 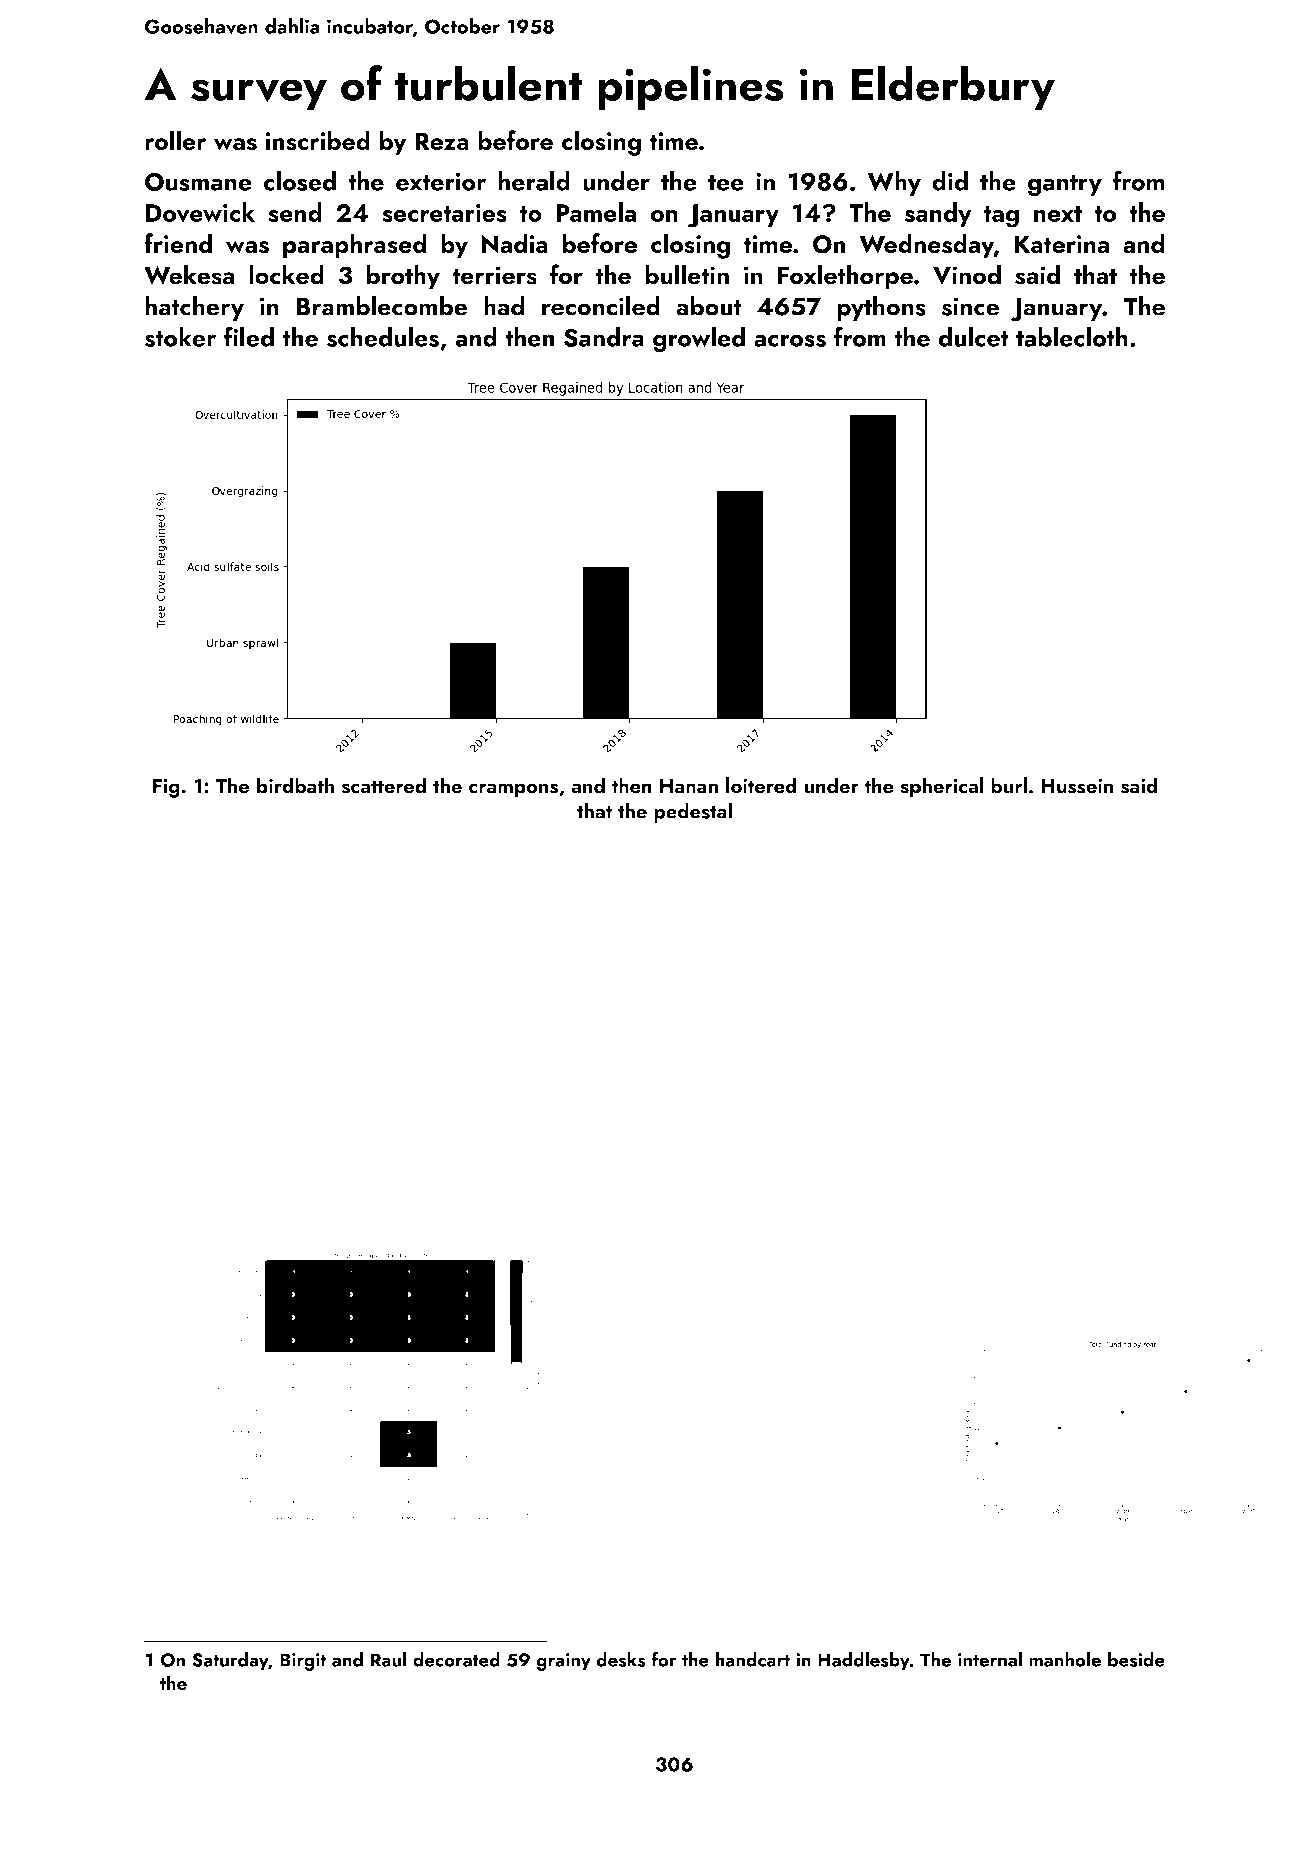 I want to click on tee, so click(x=726, y=183).
